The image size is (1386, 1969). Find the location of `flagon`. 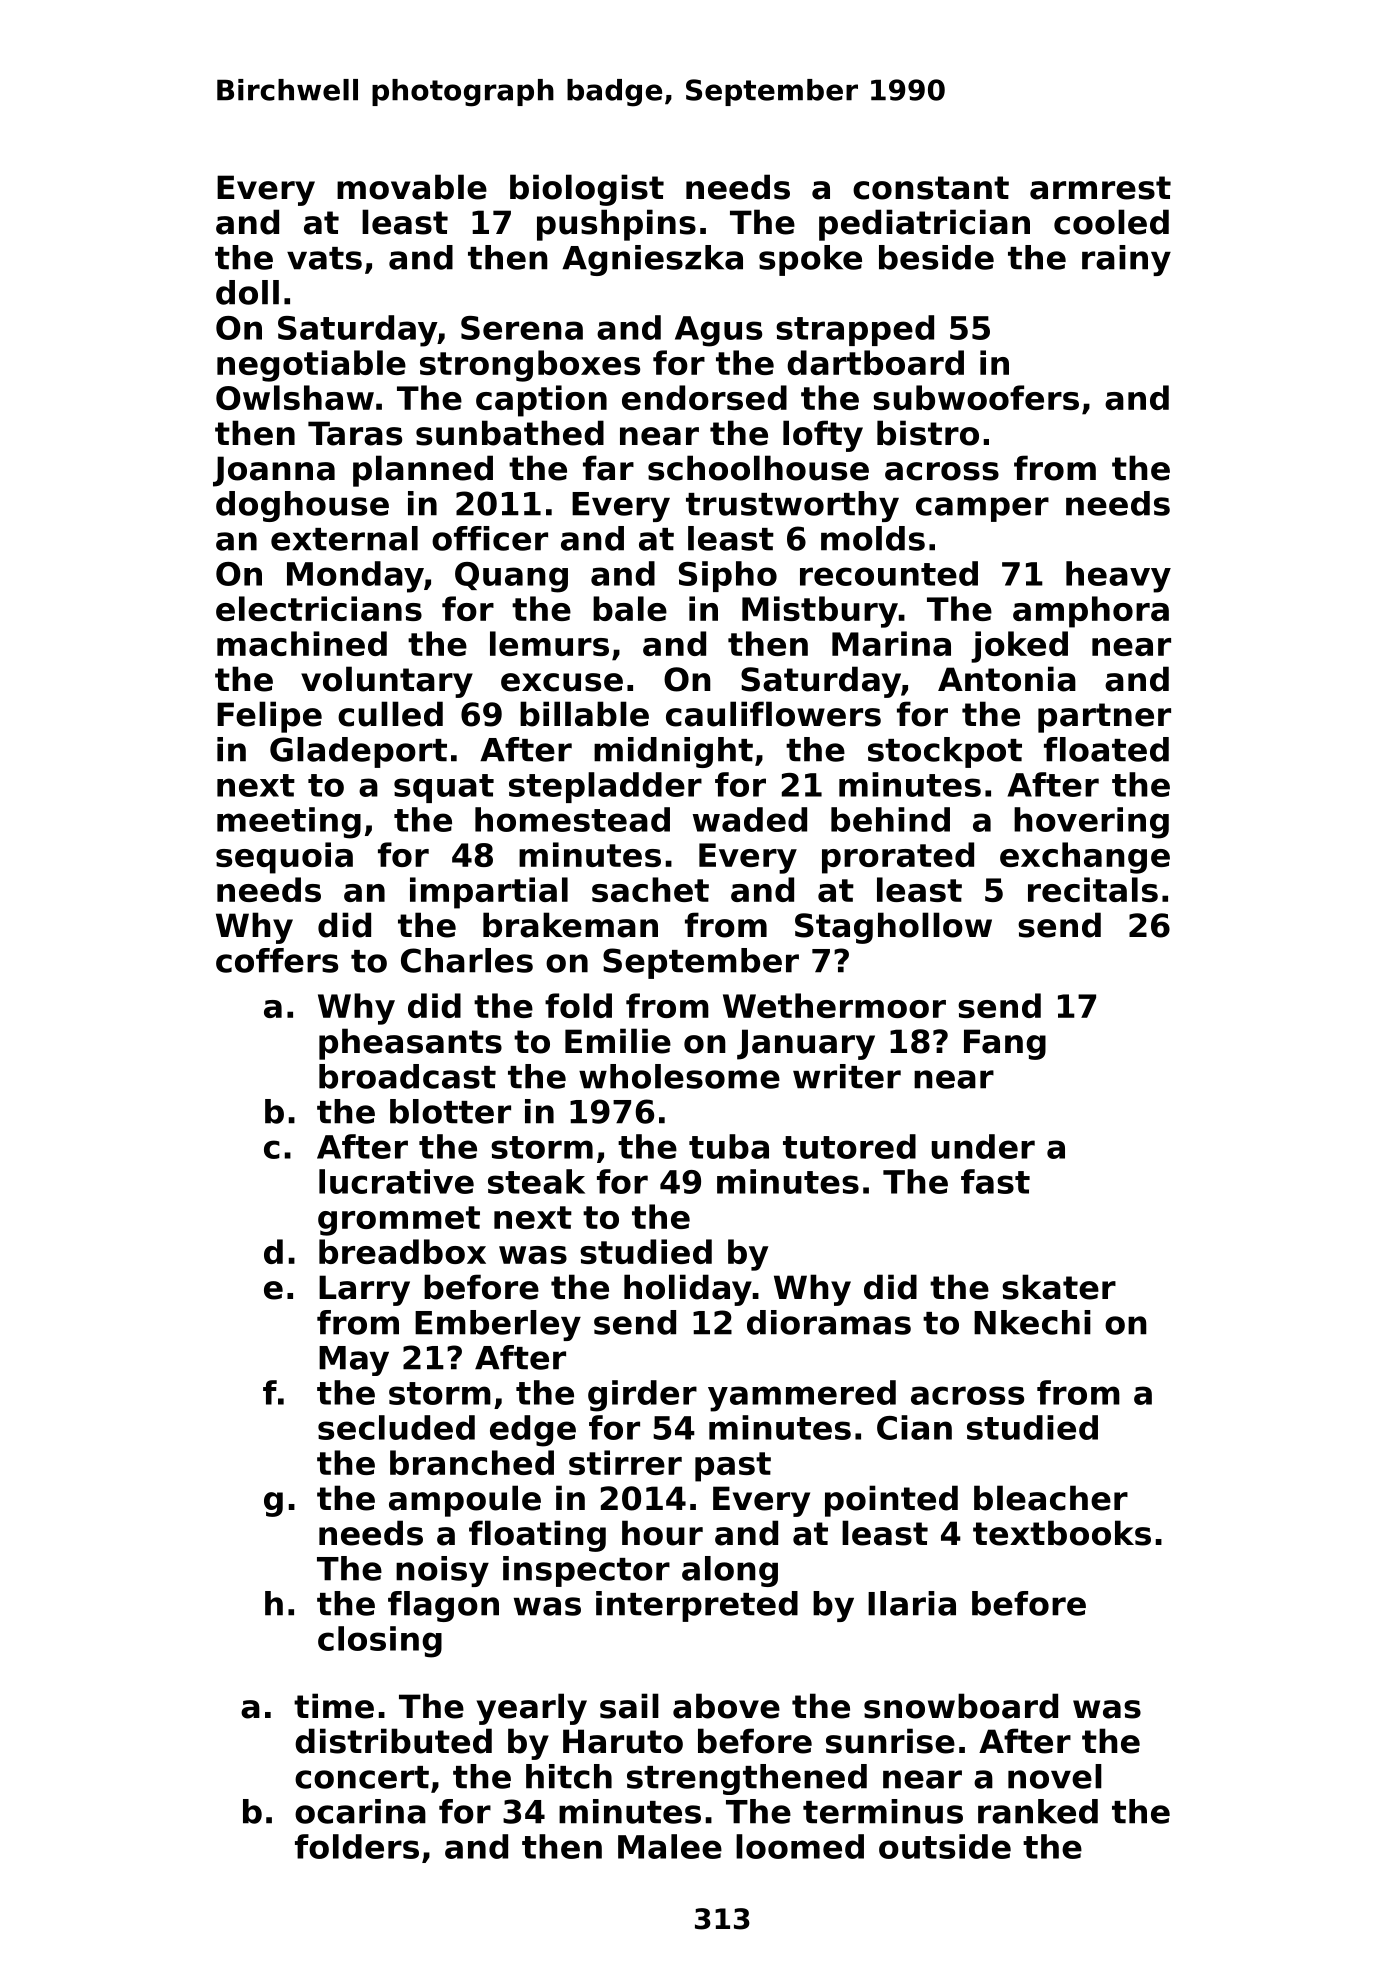

flagon is located at coordinates (443, 1606).
